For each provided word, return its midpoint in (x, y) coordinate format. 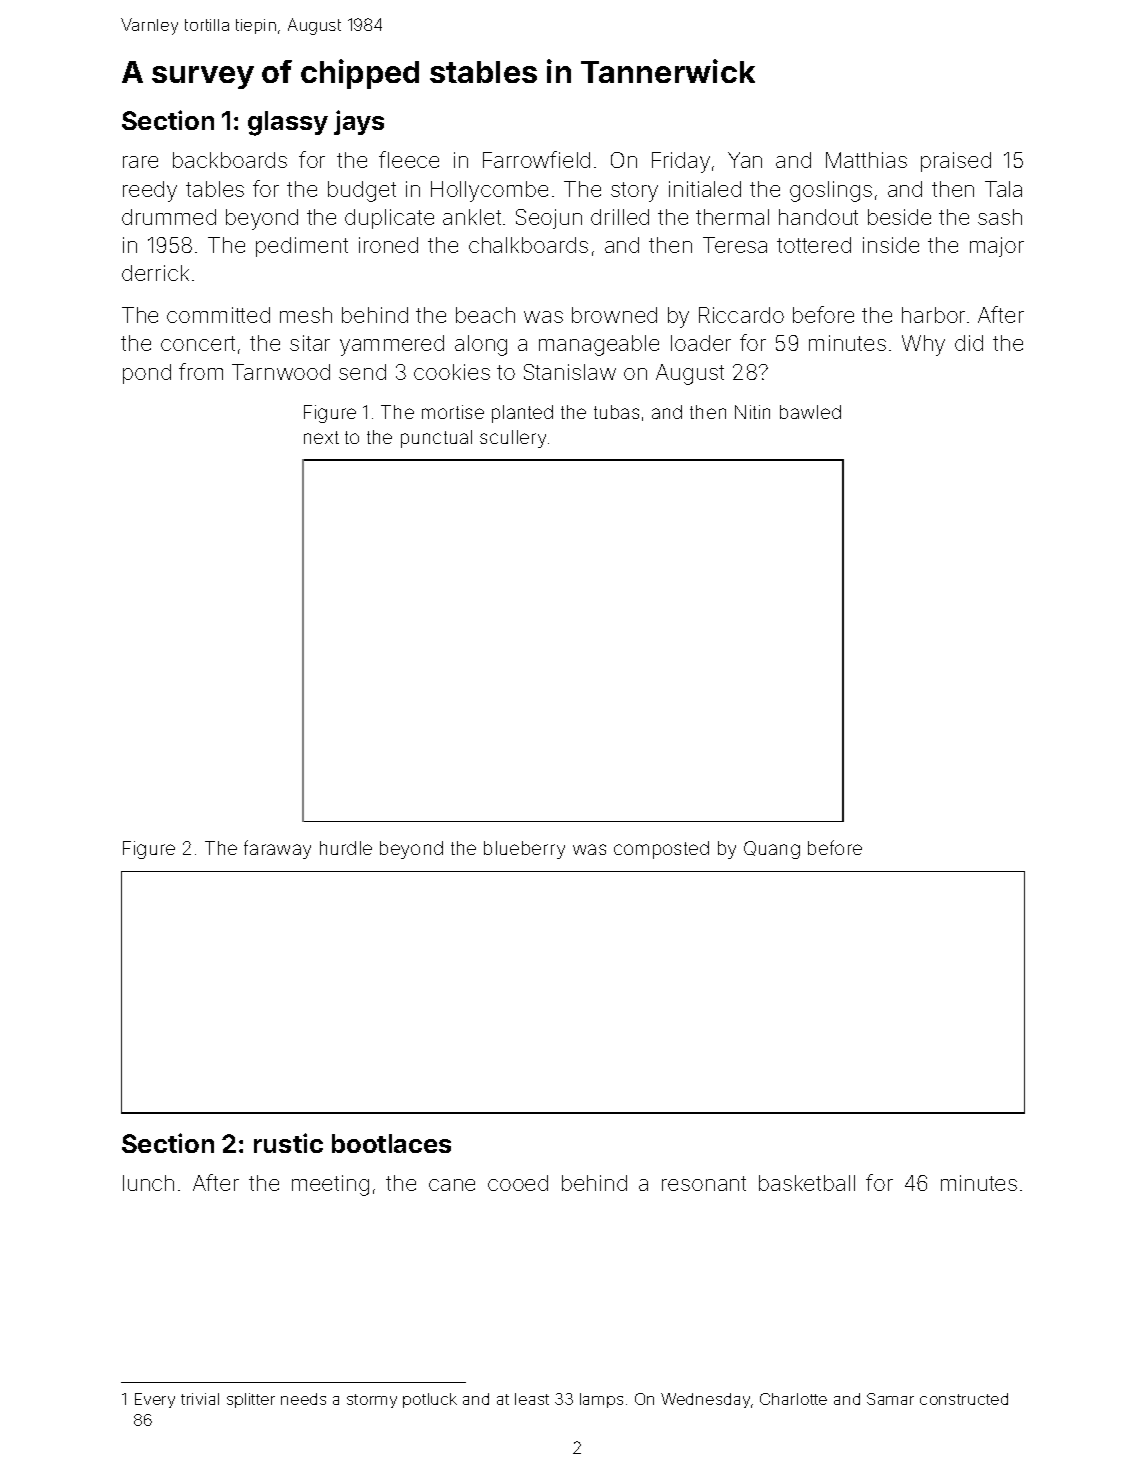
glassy (288, 123)
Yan (745, 160)
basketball (807, 1183)
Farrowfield (536, 159)
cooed (518, 1183)
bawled (810, 412)
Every (155, 1400)
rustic (288, 1143)
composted (661, 850)
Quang (772, 850)
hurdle (346, 848)
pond (147, 374)
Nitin (752, 412)
